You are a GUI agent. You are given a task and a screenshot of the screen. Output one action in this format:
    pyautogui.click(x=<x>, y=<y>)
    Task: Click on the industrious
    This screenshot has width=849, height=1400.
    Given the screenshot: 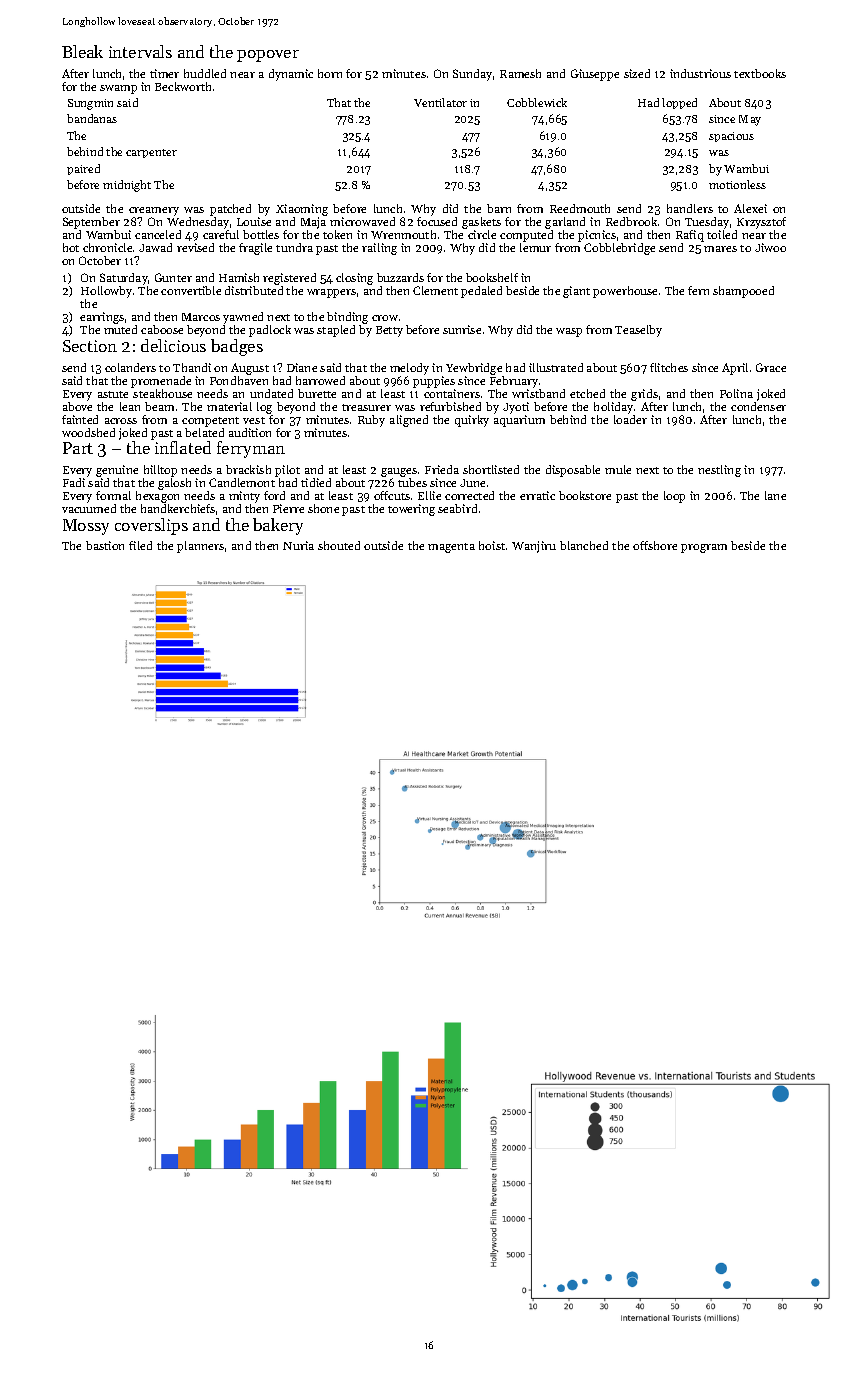 What is the action you would take?
    pyautogui.click(x=700, y=73)
